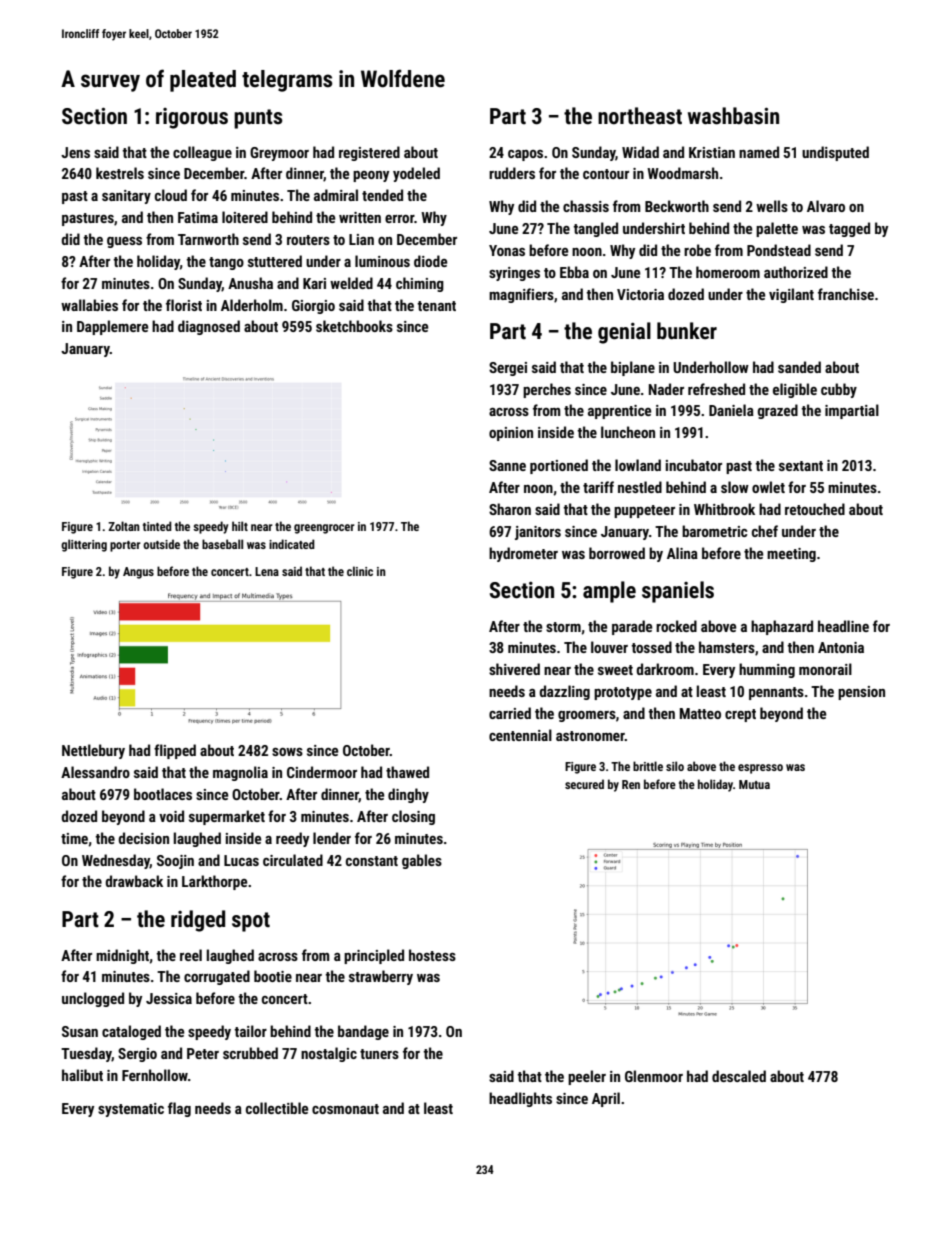  What do you see at coordinates (739, 1076) in the image?
I see `descaled` at bounding box center [739, 1076].
